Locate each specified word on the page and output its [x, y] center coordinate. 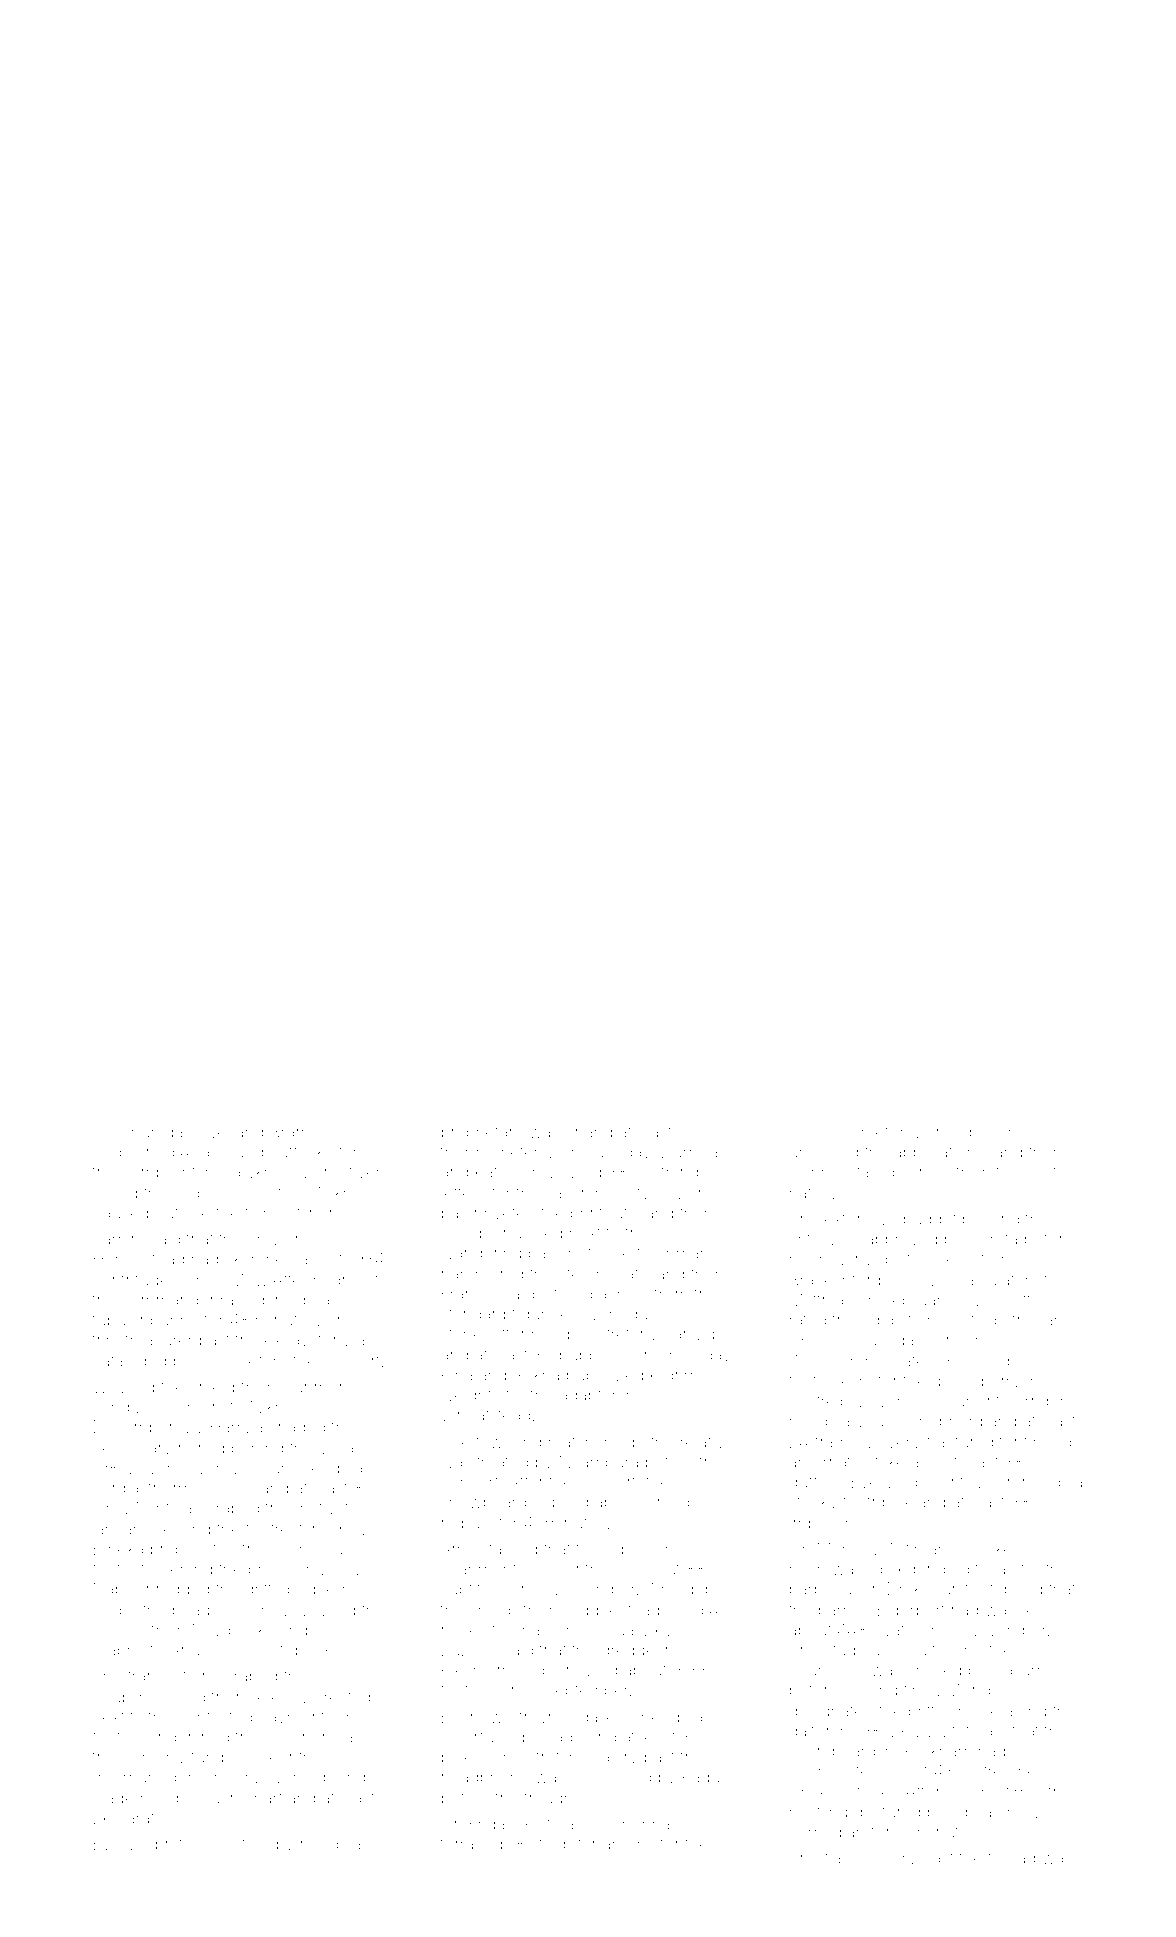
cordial [117, 1488]
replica [630, 1550]
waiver [554, 1133]
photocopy [253, 1846]
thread [1011, 1858]
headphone [485, 1778]
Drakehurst [928, 1588]
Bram [290, 1131]
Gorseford [876, 1131]
